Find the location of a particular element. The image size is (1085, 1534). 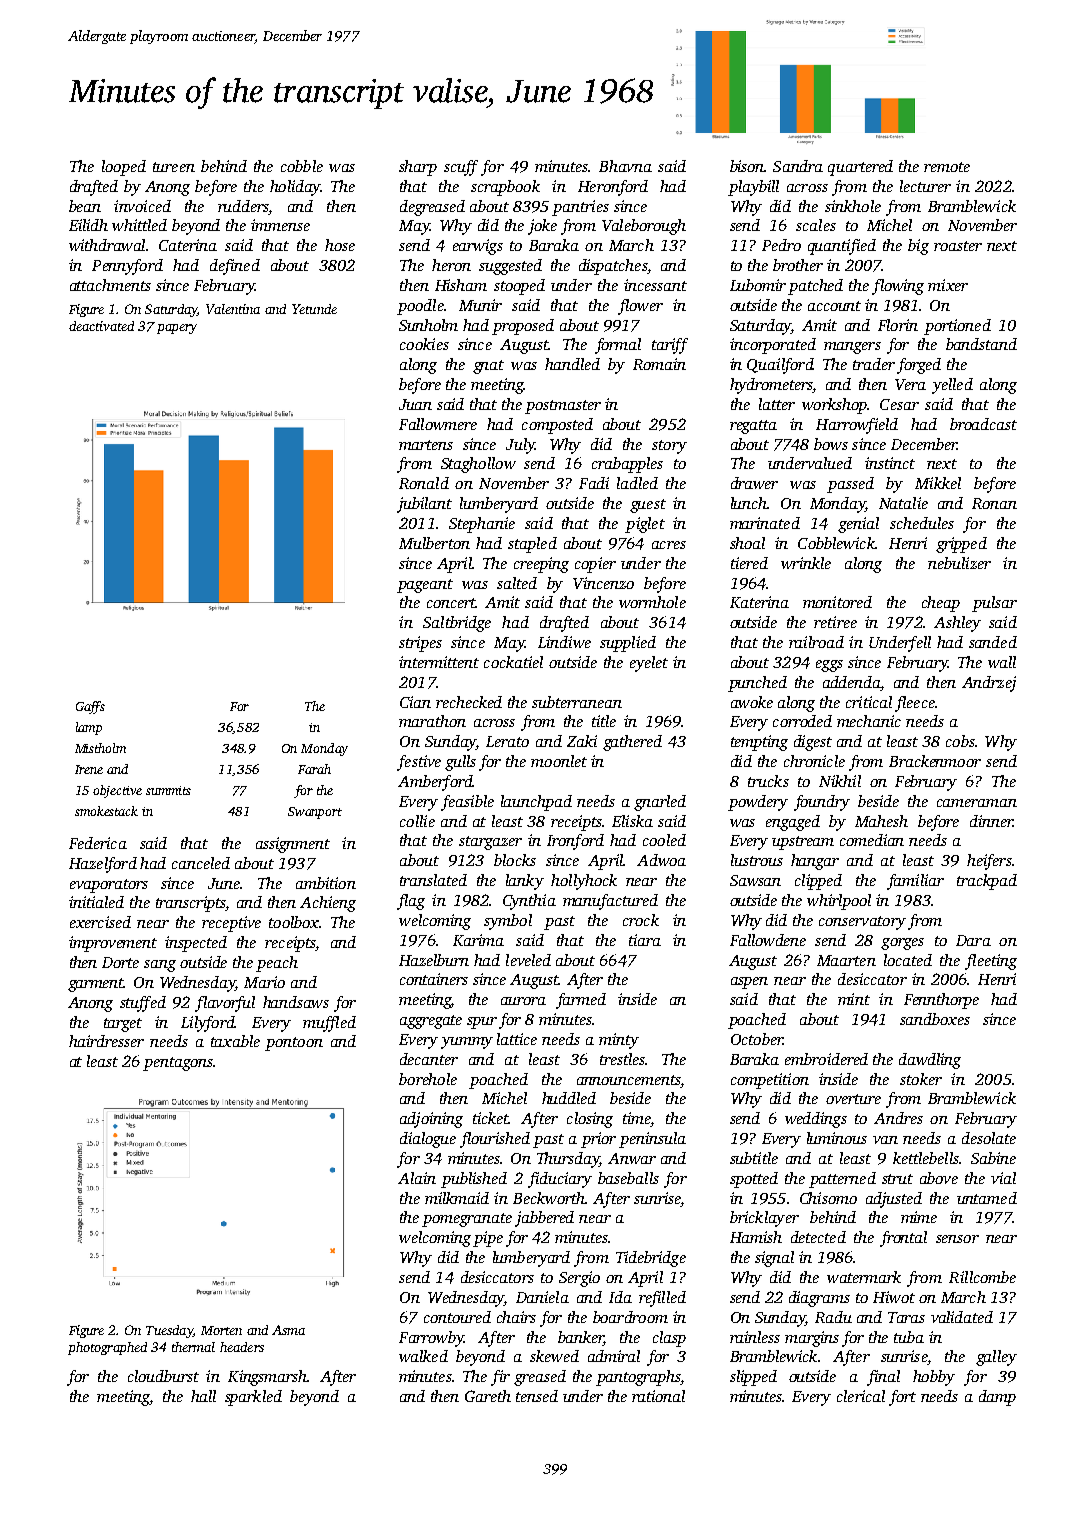

Gaffs is located at coordinates (90, 707).
